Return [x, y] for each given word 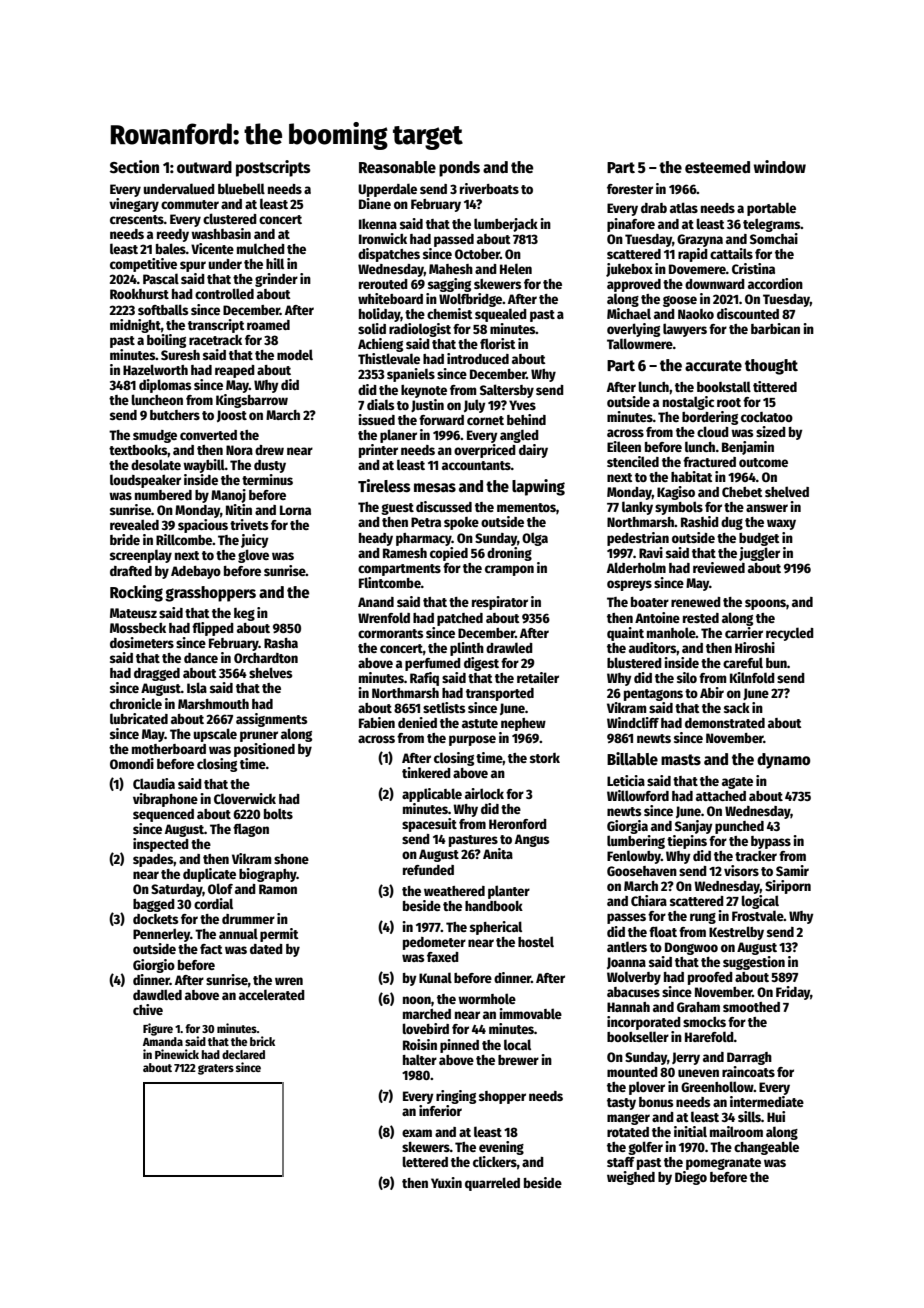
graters [216, 1069]
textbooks [138, 450]
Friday [793, 993]
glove [253, 556]
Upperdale [387, 190]
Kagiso [676, 493]
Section [134, 167]
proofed [710, 978]
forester [630, 189]
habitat [692, 476]
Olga [535, 539]
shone [291, 859]
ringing [456, 1097]
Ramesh [405, 553]
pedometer [434, 943]
